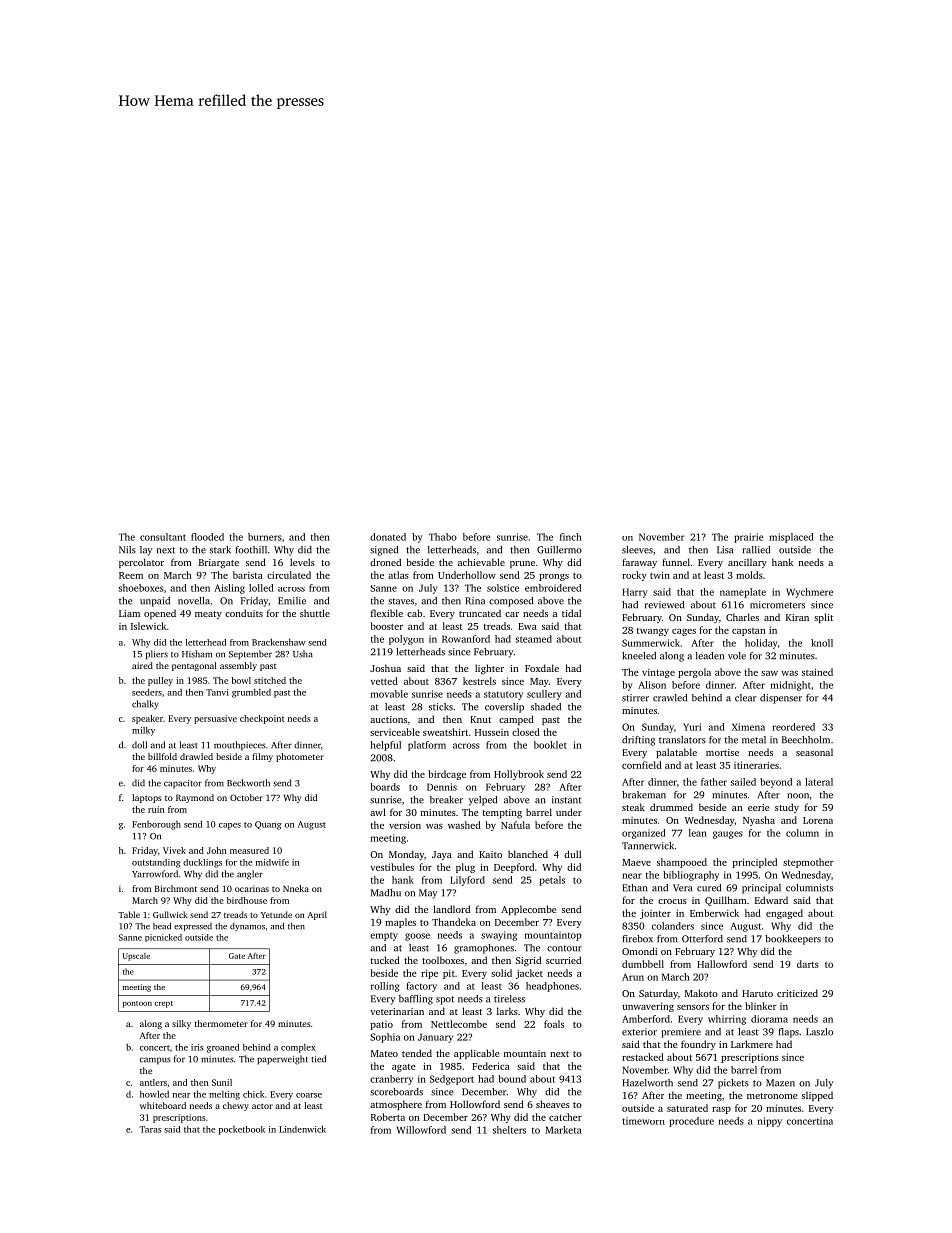 The image size is (952, 1233). Describe the element at coordinates (446, 800) in the document. I see `breaker` at that location.
